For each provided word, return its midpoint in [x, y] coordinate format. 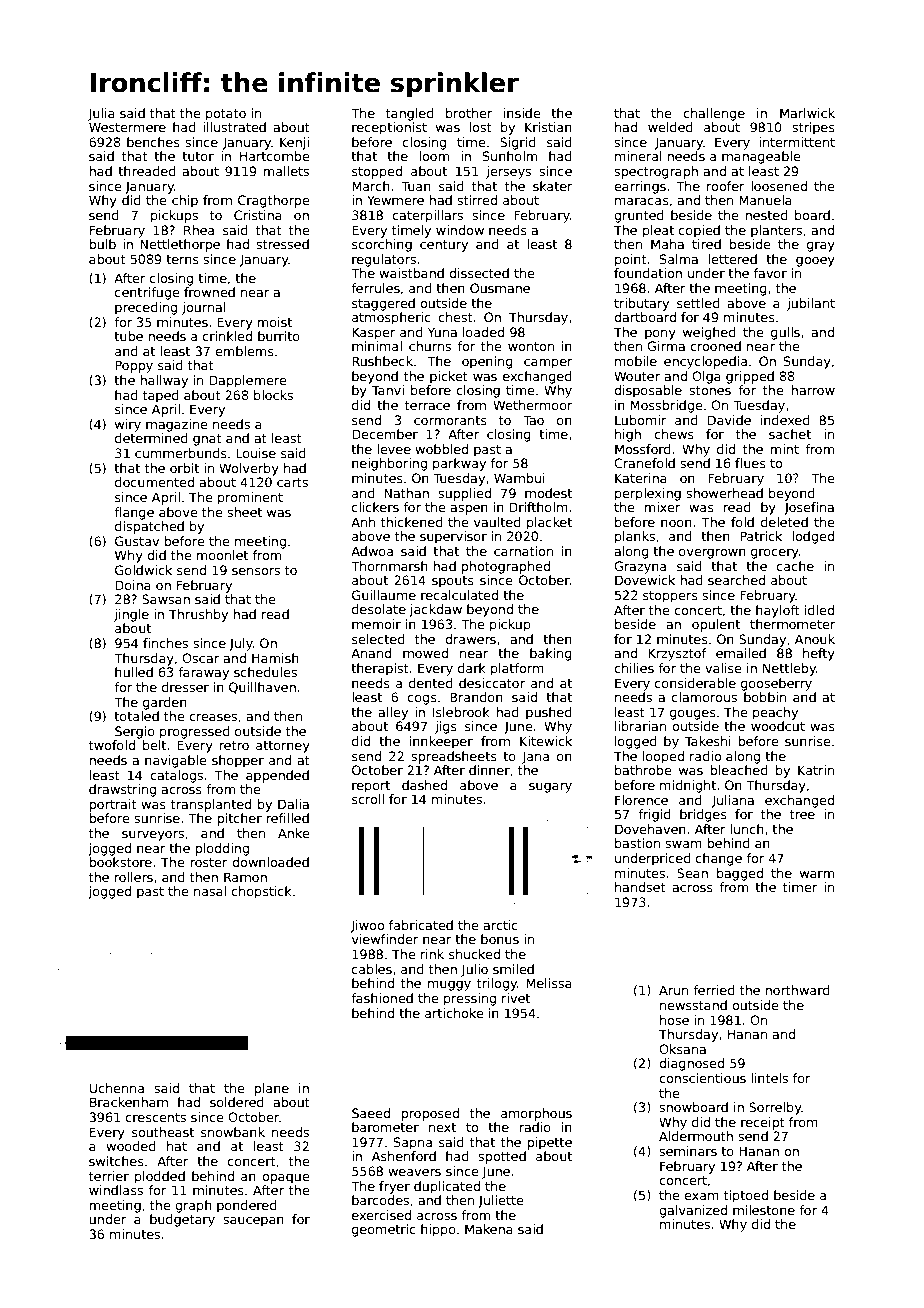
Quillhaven [262, 688]
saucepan [253, 1222]
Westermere [127, 127]
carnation [523, 551]
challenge [714, 114]
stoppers [670, 597]
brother [469, 113]
